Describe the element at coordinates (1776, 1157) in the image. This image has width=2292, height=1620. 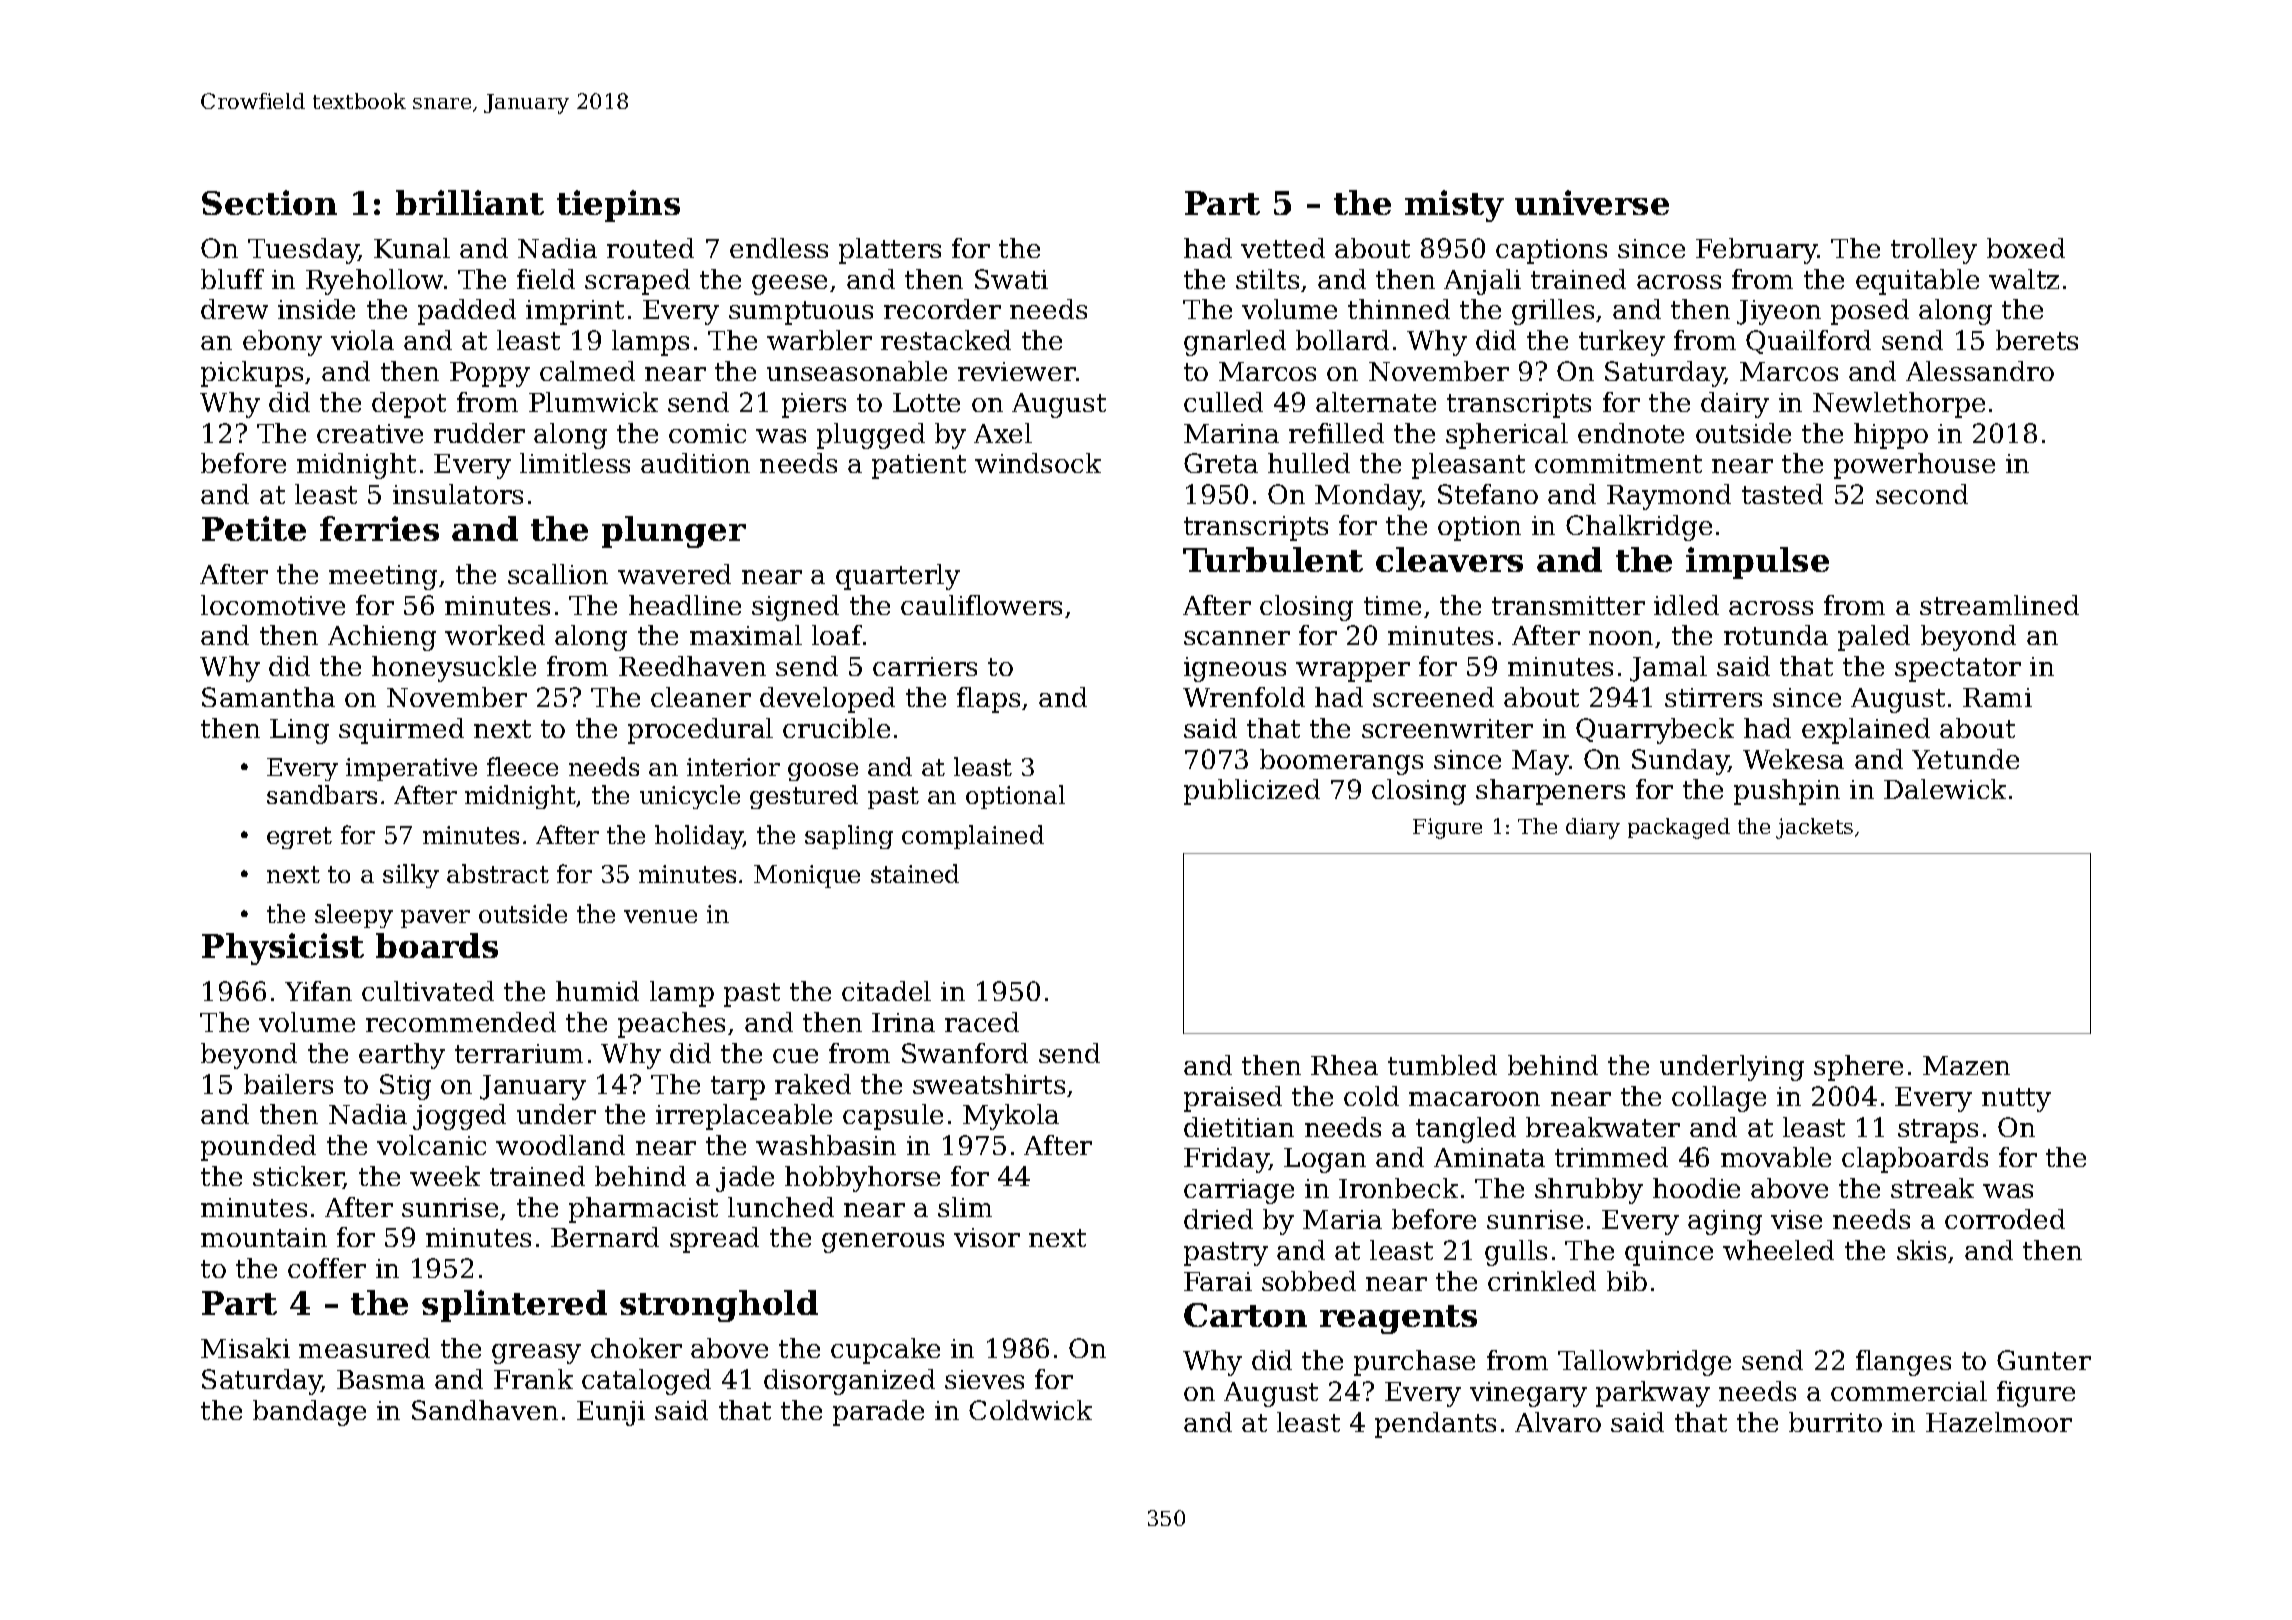
I see `movable` at that location.
